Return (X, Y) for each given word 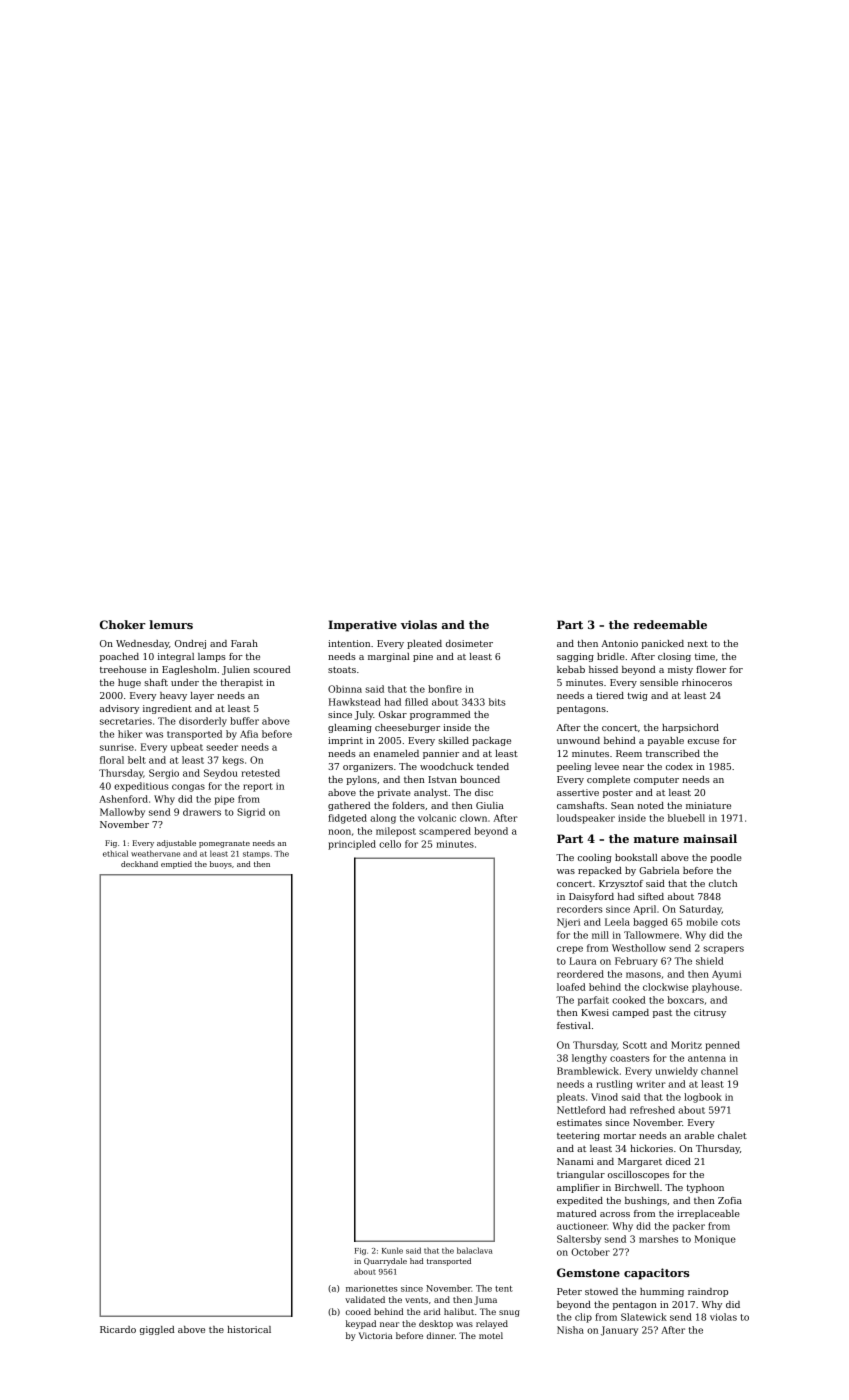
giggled (157, 1330)
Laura (582, 961)
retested (260, 773)
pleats (571, 1098)
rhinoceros (707, 682)
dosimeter (469, 643)
